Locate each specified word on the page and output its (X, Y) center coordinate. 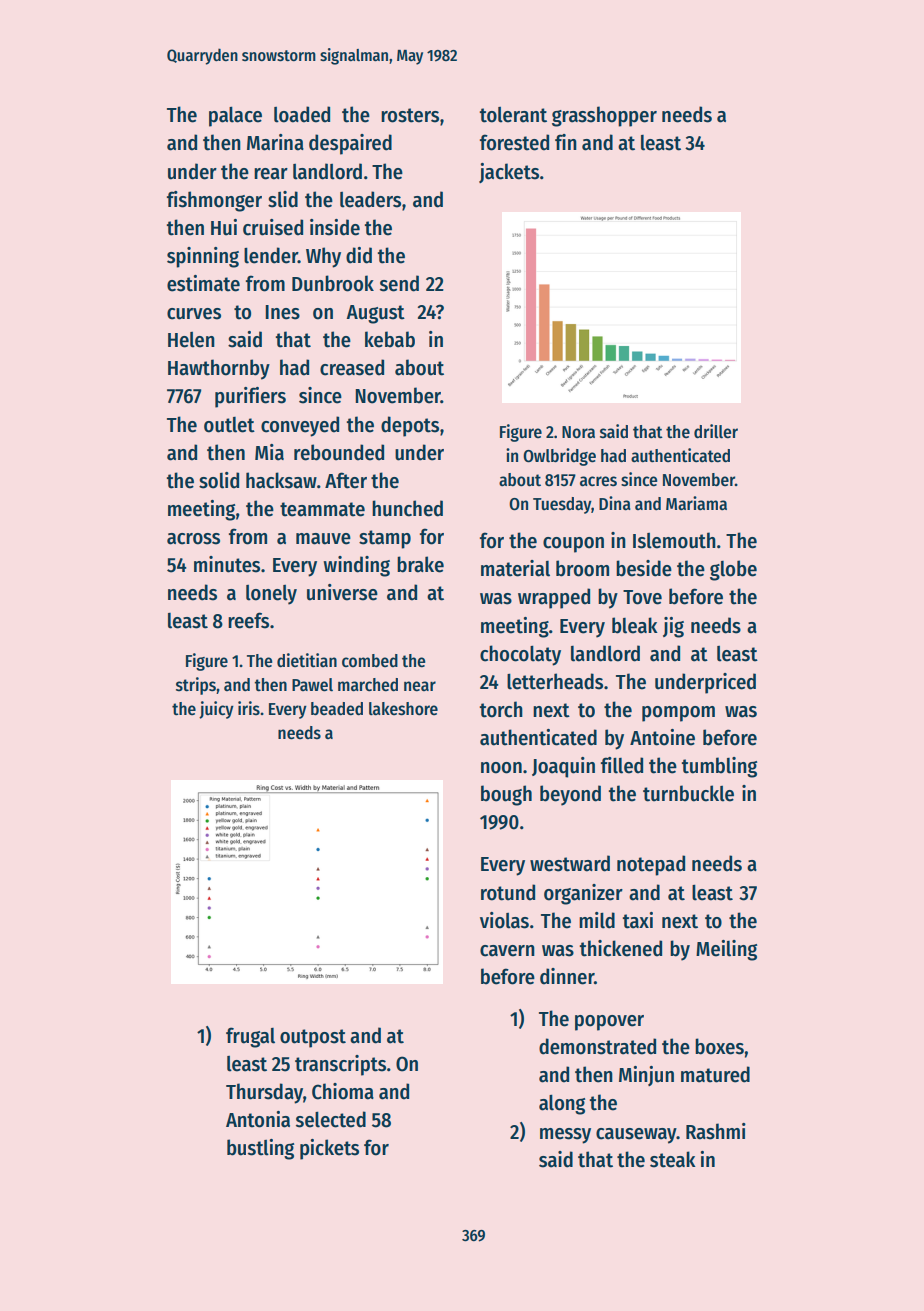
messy (565, 1136)
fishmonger (214, 201)
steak (673, 1159)
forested (514, 142)
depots (410, 426)
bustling (261, 1149)
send (399, 283)
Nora (578, 432)
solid (219, 480)
